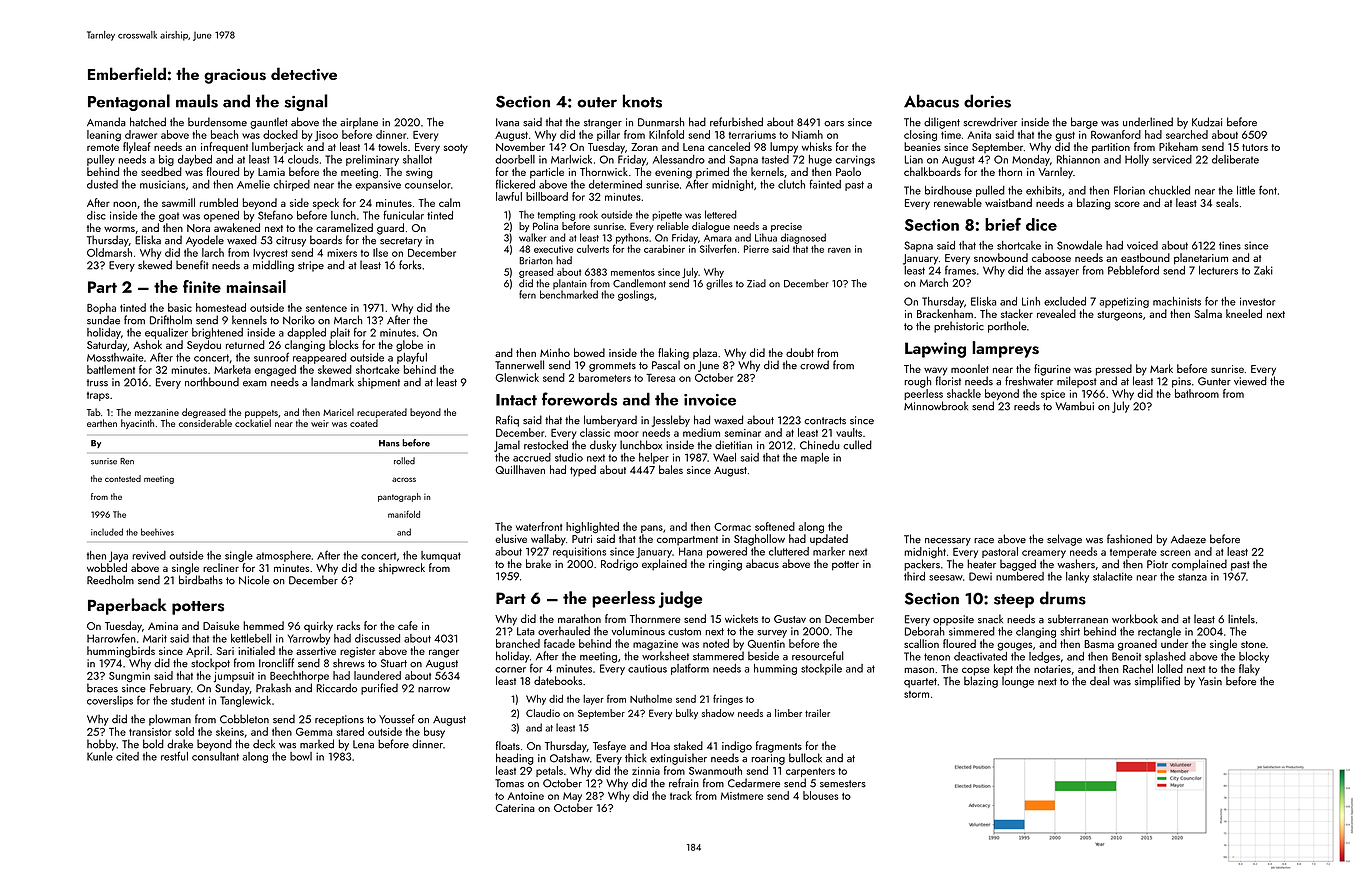 The image size is (1372, 887). I want to click on Rowanford, so click(1116, 134).
